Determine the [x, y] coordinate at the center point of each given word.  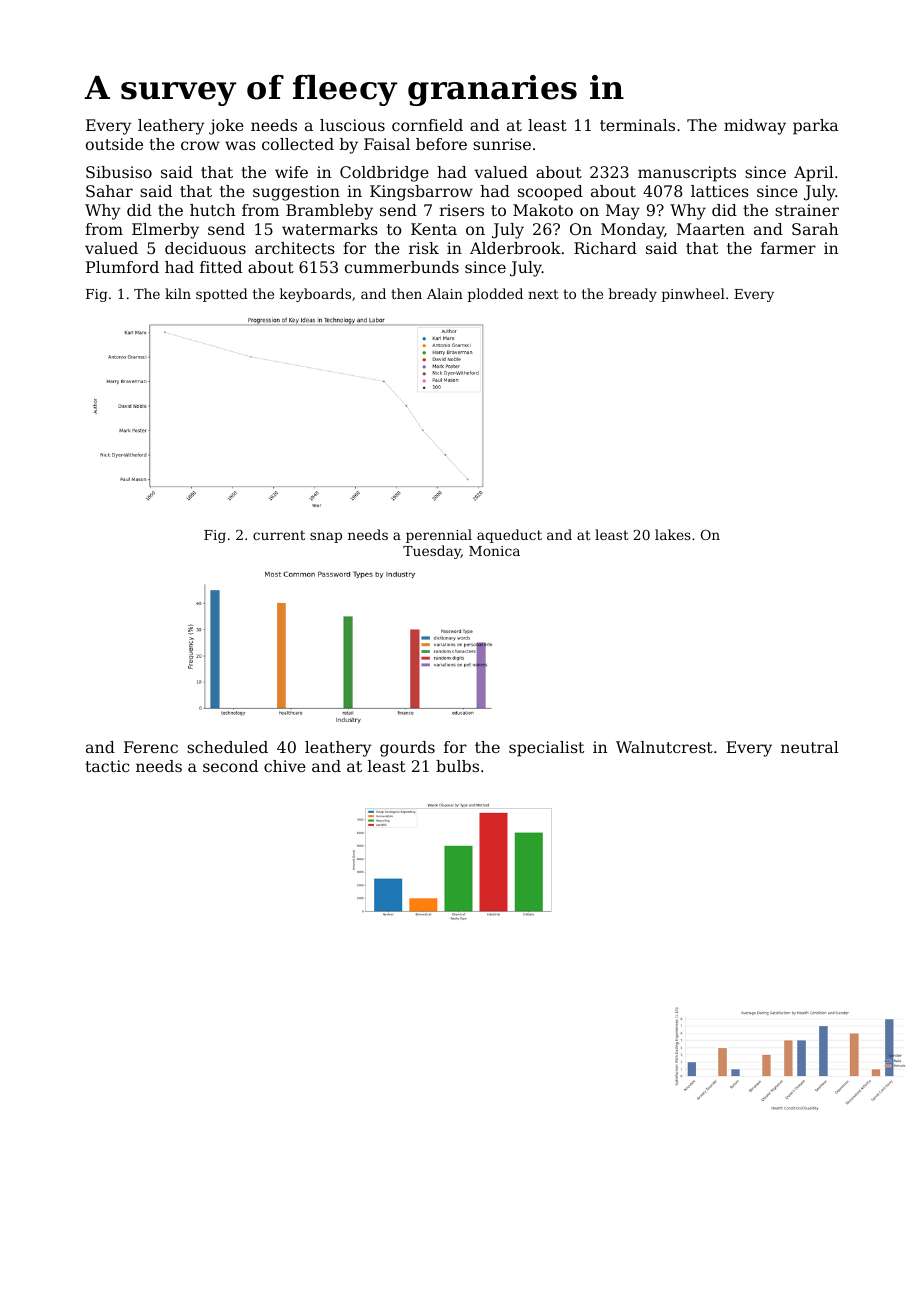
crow [200, 145]
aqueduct [509, 536]
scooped [550, 193]
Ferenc [151, 747]
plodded [495, 295]
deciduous [205, 248]
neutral [810, 747]
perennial [439, 536]
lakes [673, 534]
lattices [720, 191]
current [279, 535]
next [543, 294]
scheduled [227, 747]
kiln [178, 293]
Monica [494, 551]
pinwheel [693, 295]
